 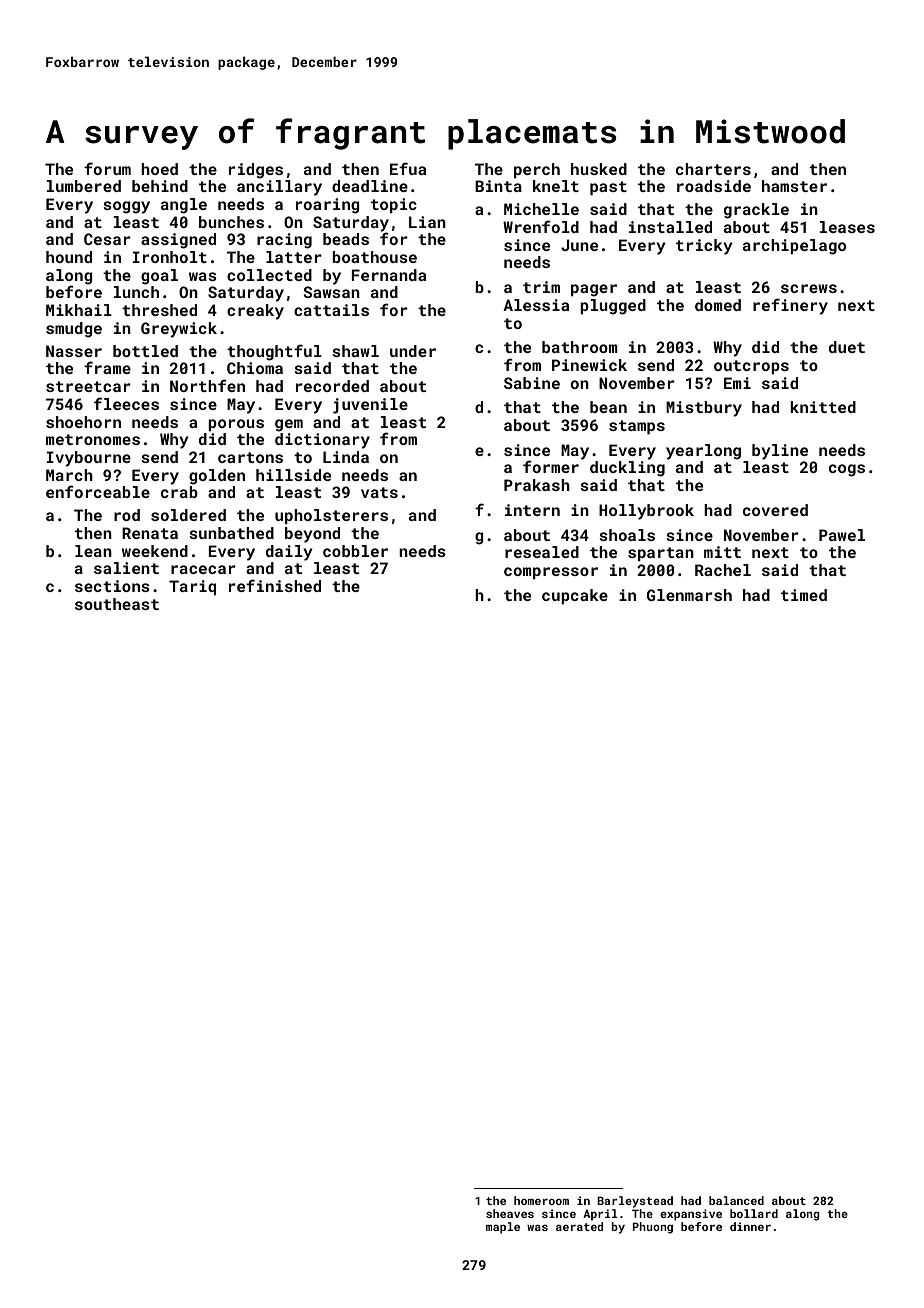 I want to click on Tariq, so click(x=192, y=587).
